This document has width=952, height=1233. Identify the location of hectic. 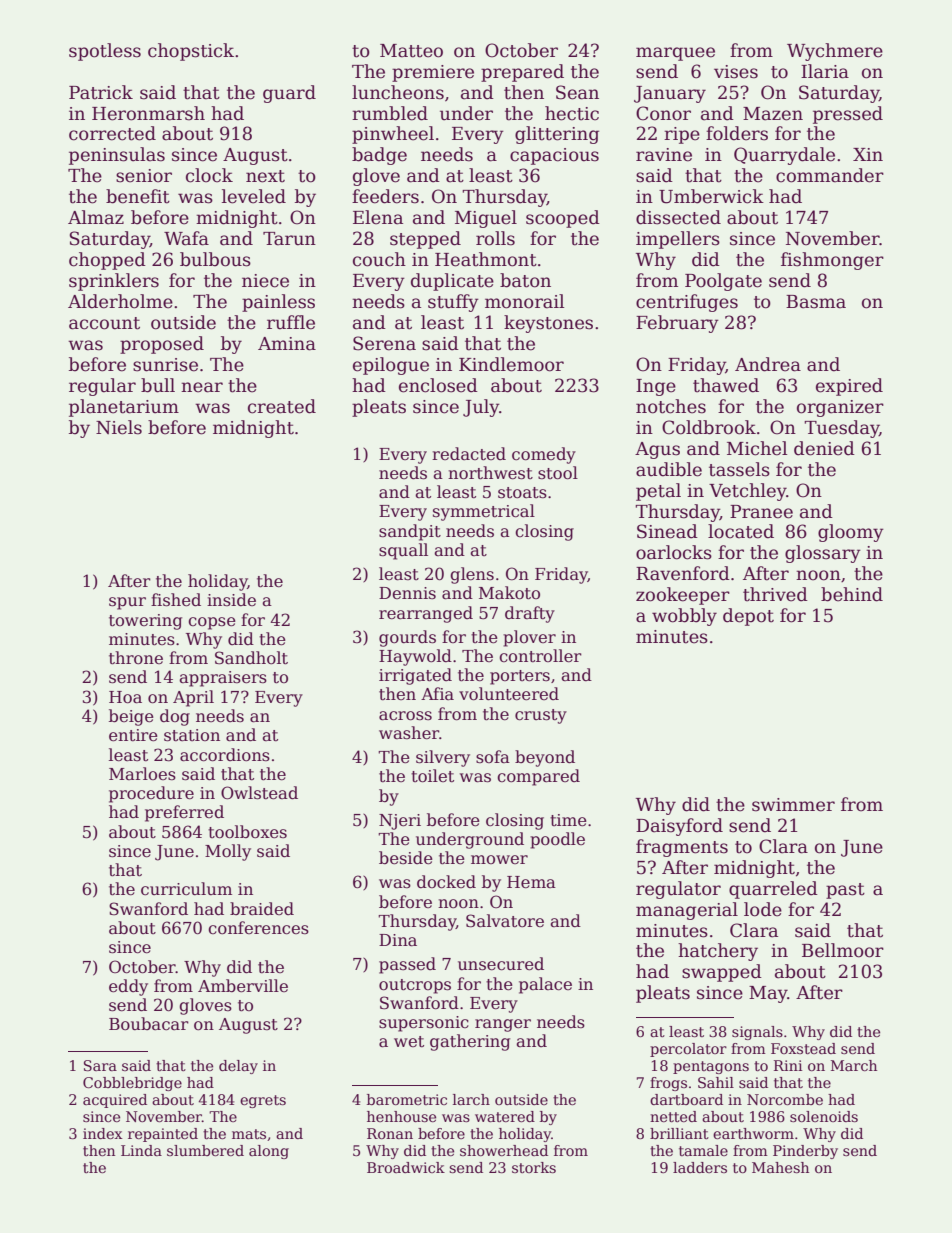
(572, 113).
